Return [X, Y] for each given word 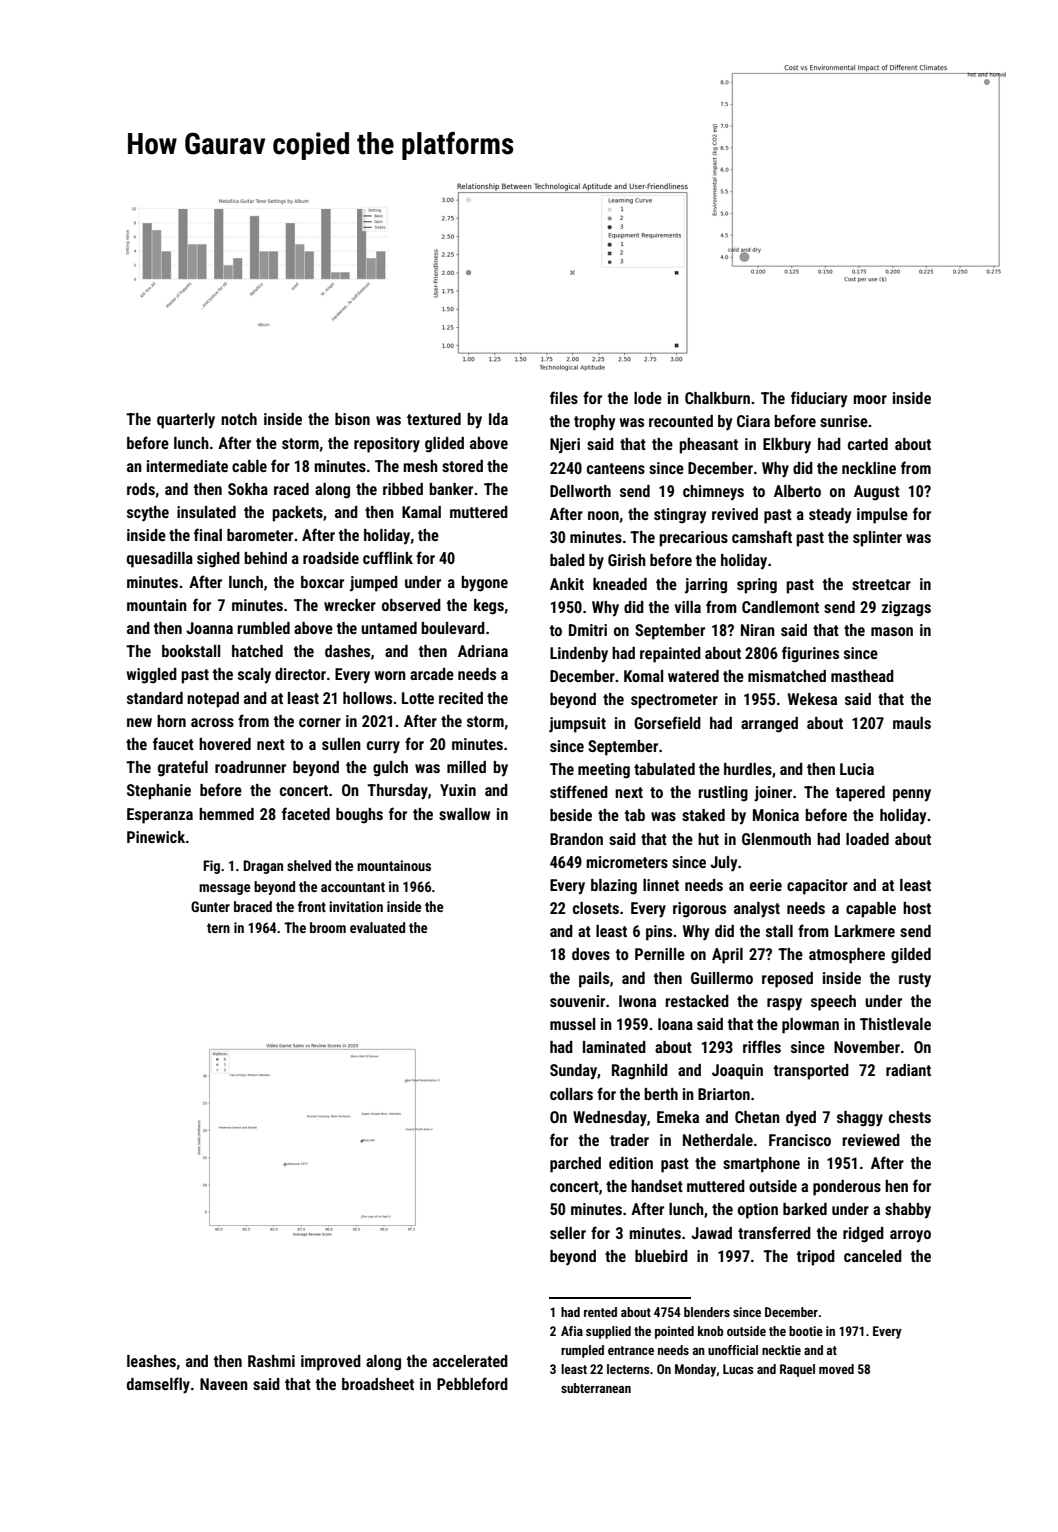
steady [830, 516]
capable [871, 910]
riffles [762, 1046]
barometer [260, 535]
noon [603, 515]
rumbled [263, 628]
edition [631, 1163]
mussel [572, 1024]
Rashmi [271, 1361]
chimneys [713, 493]
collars [571, 1094]
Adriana [483, 651]
